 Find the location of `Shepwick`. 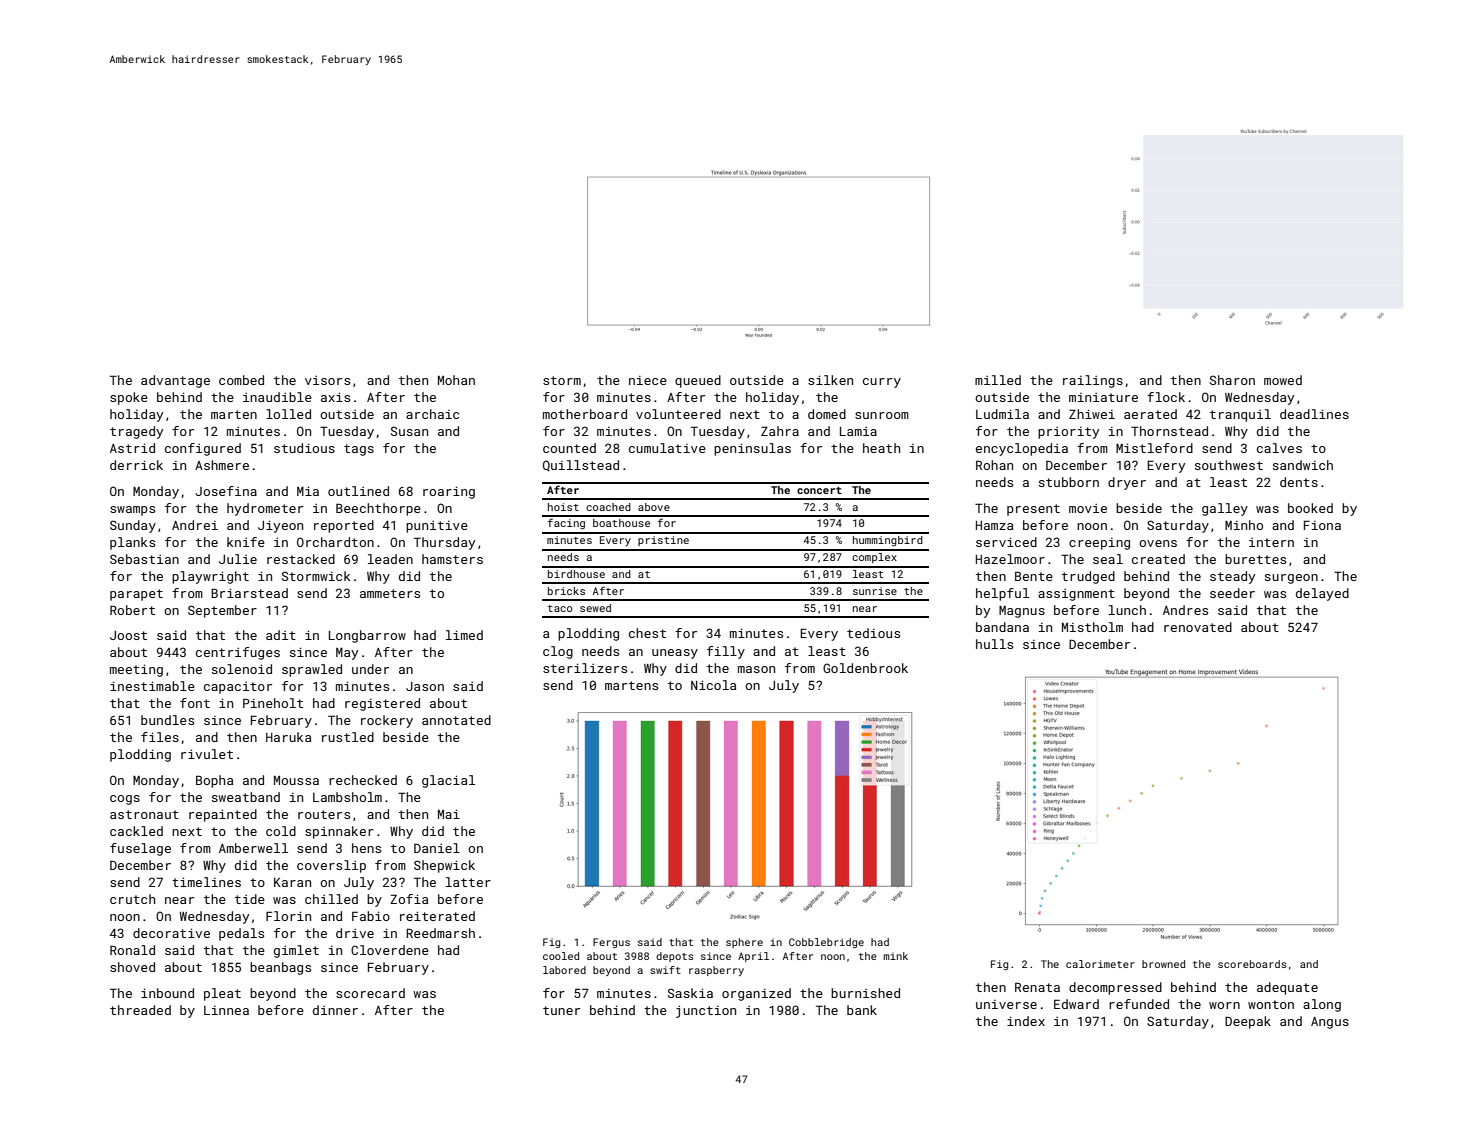

Shepwick is located at coordinates (444, 866).
